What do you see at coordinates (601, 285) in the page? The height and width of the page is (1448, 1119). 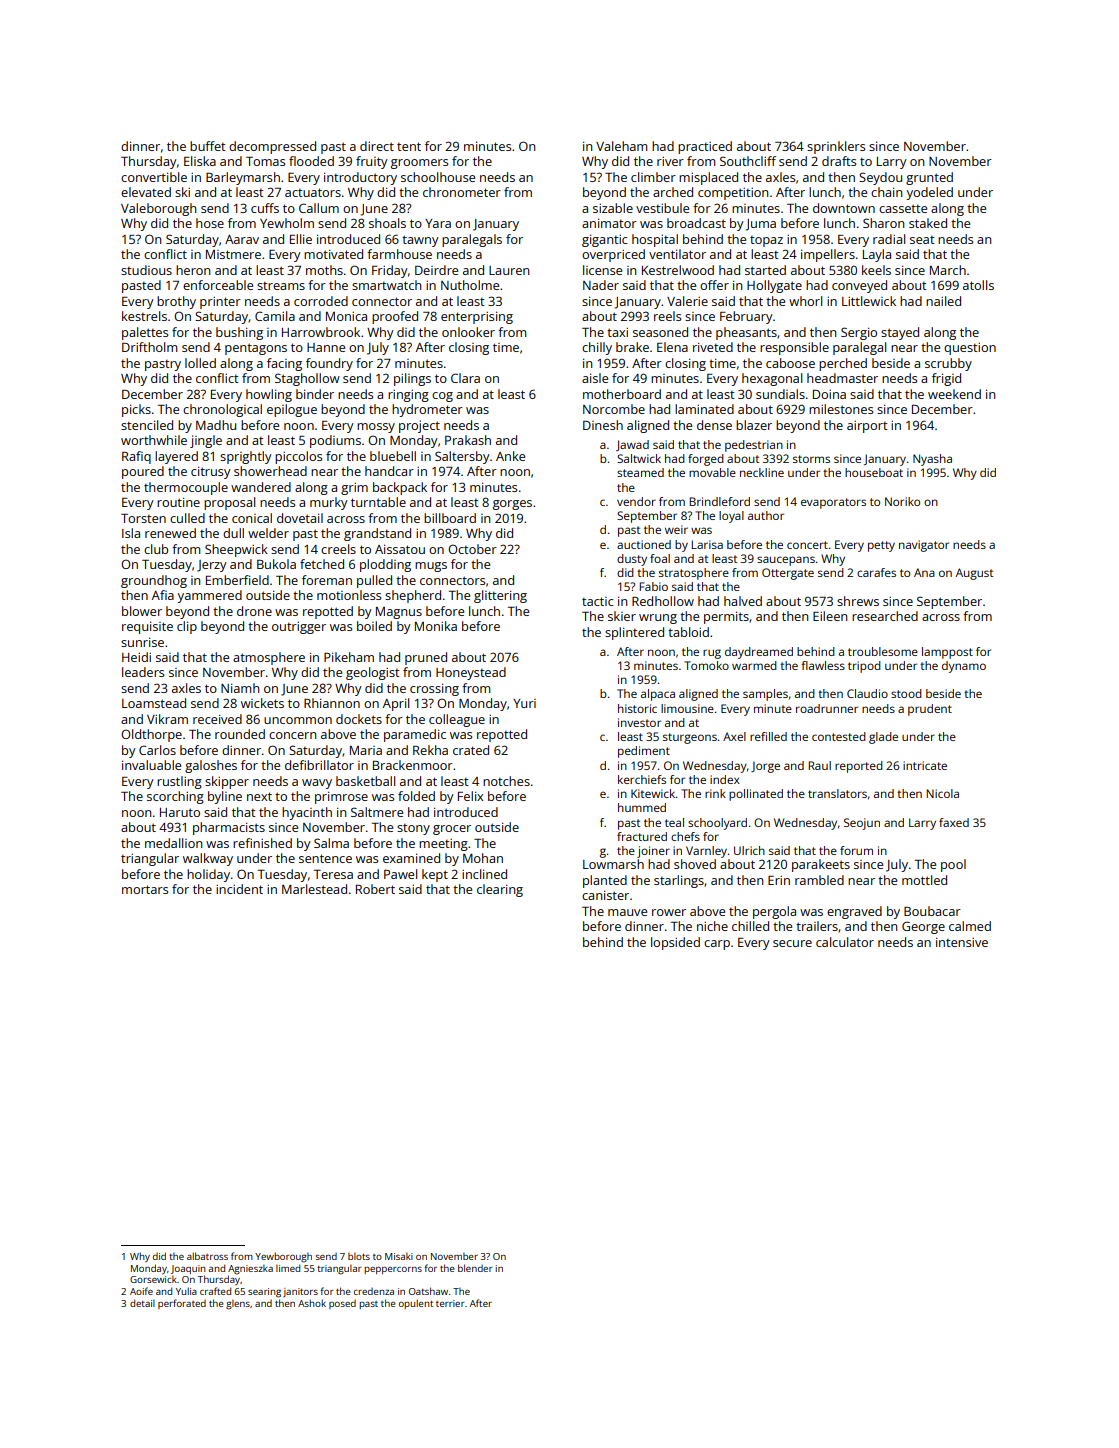 I see `Nader` at bounding box center [601, 285].
